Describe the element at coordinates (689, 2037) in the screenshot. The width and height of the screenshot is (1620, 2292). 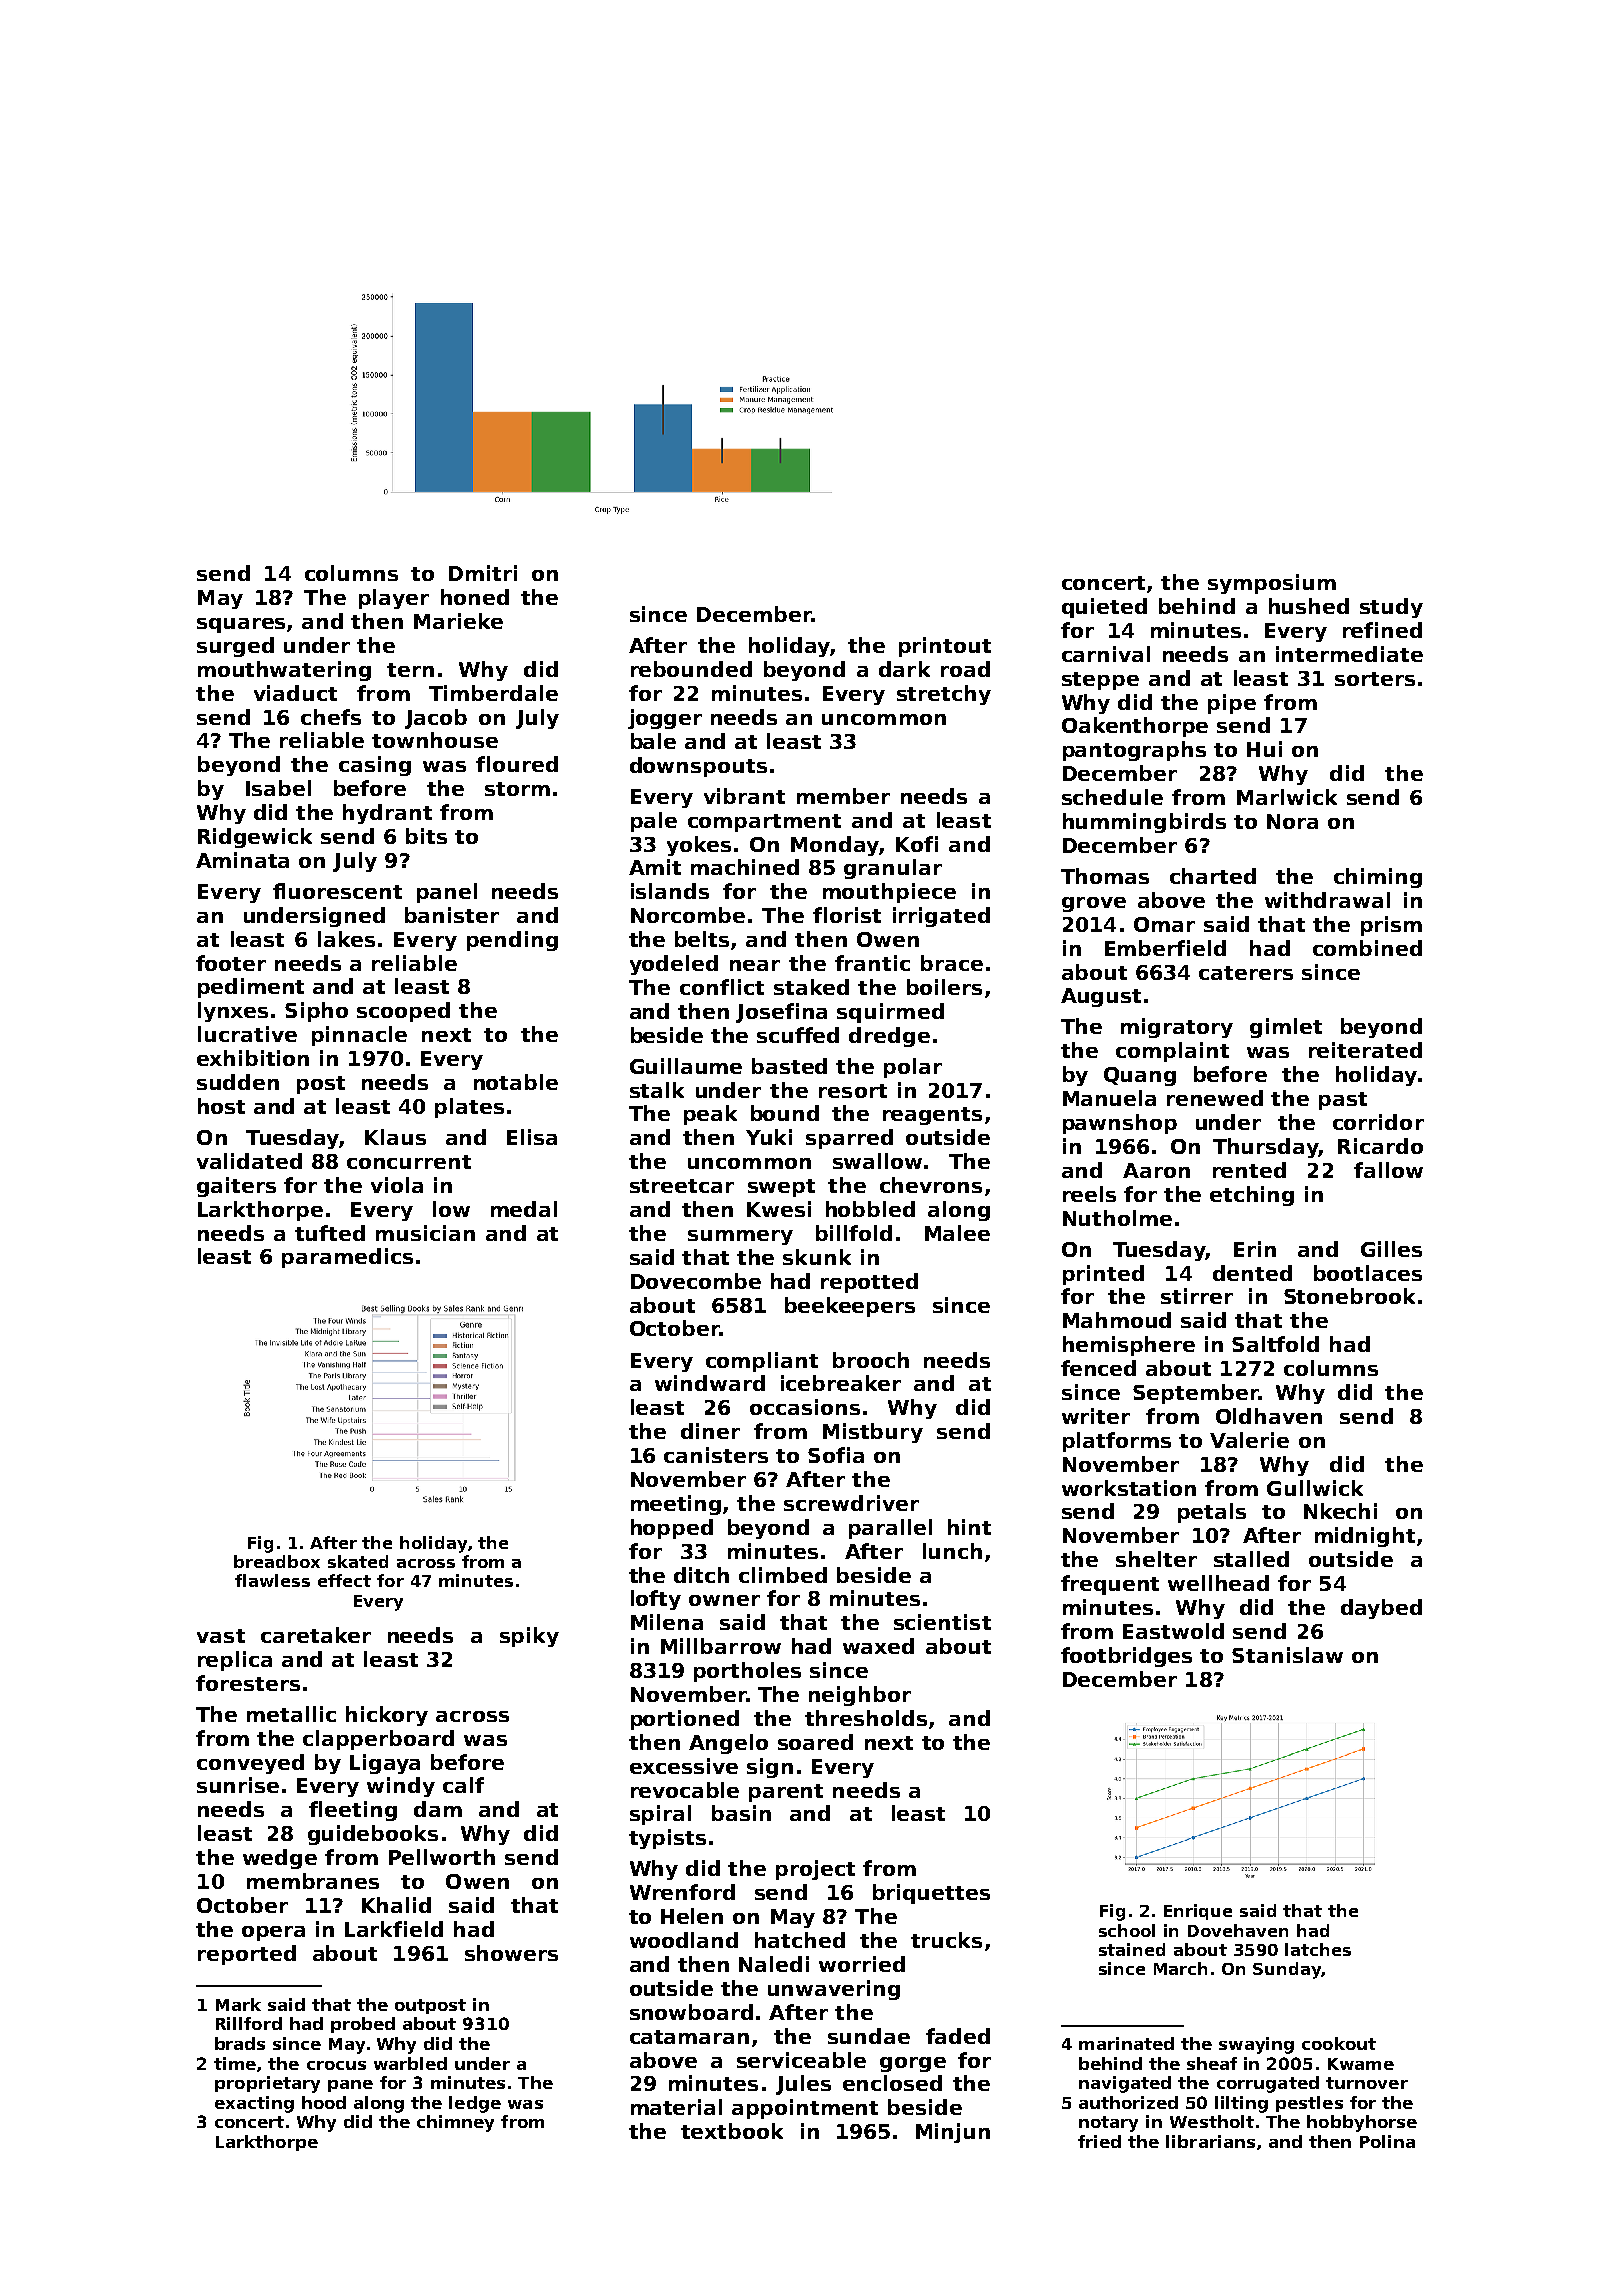
I see `catamaran` at that location.
